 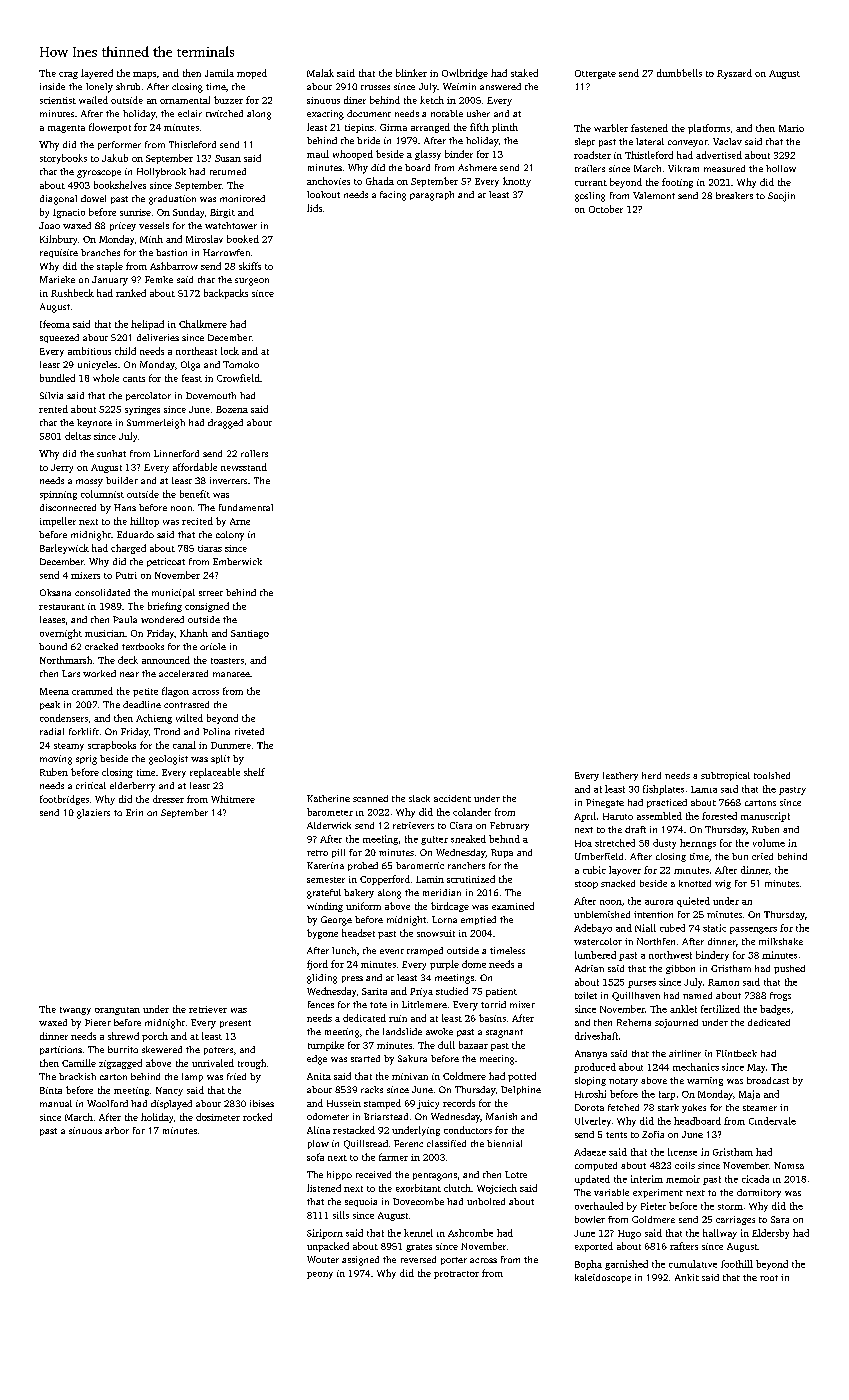 What do you see at coordinates (651, 775) in the page?
I see `herd` at bounding box center [651, 775].
